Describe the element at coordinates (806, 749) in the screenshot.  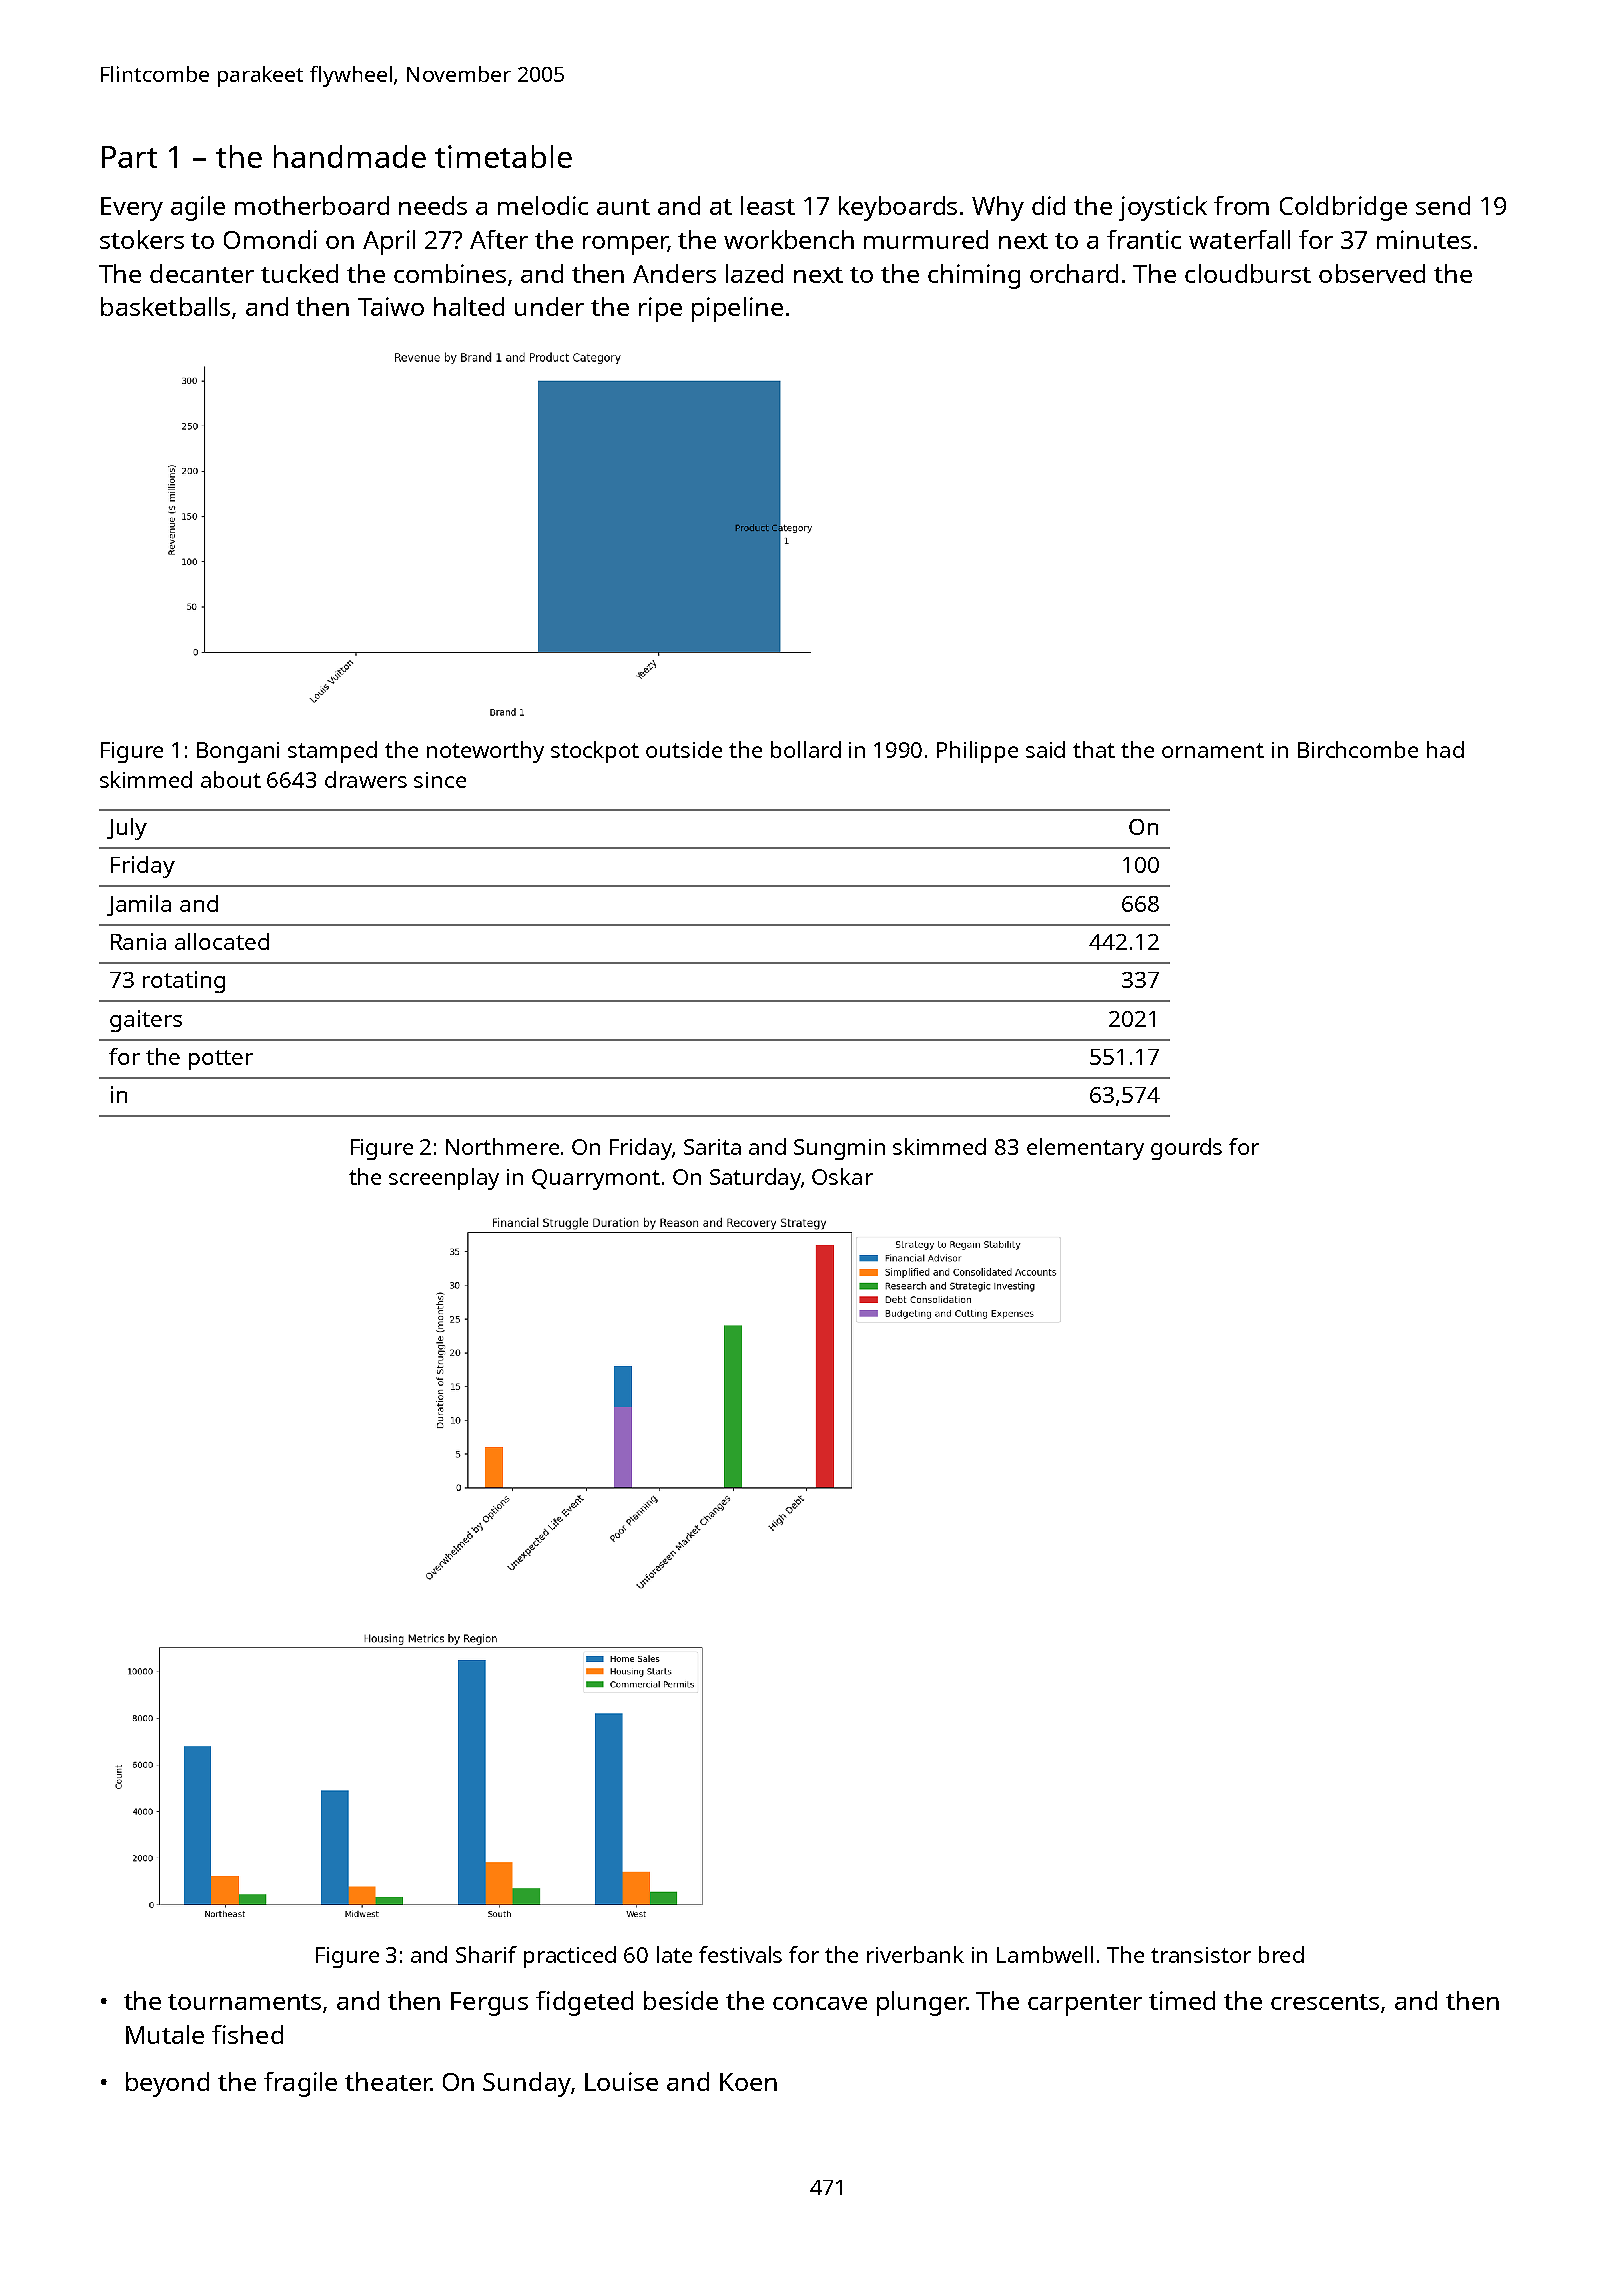
I see `bollard` at that location.
